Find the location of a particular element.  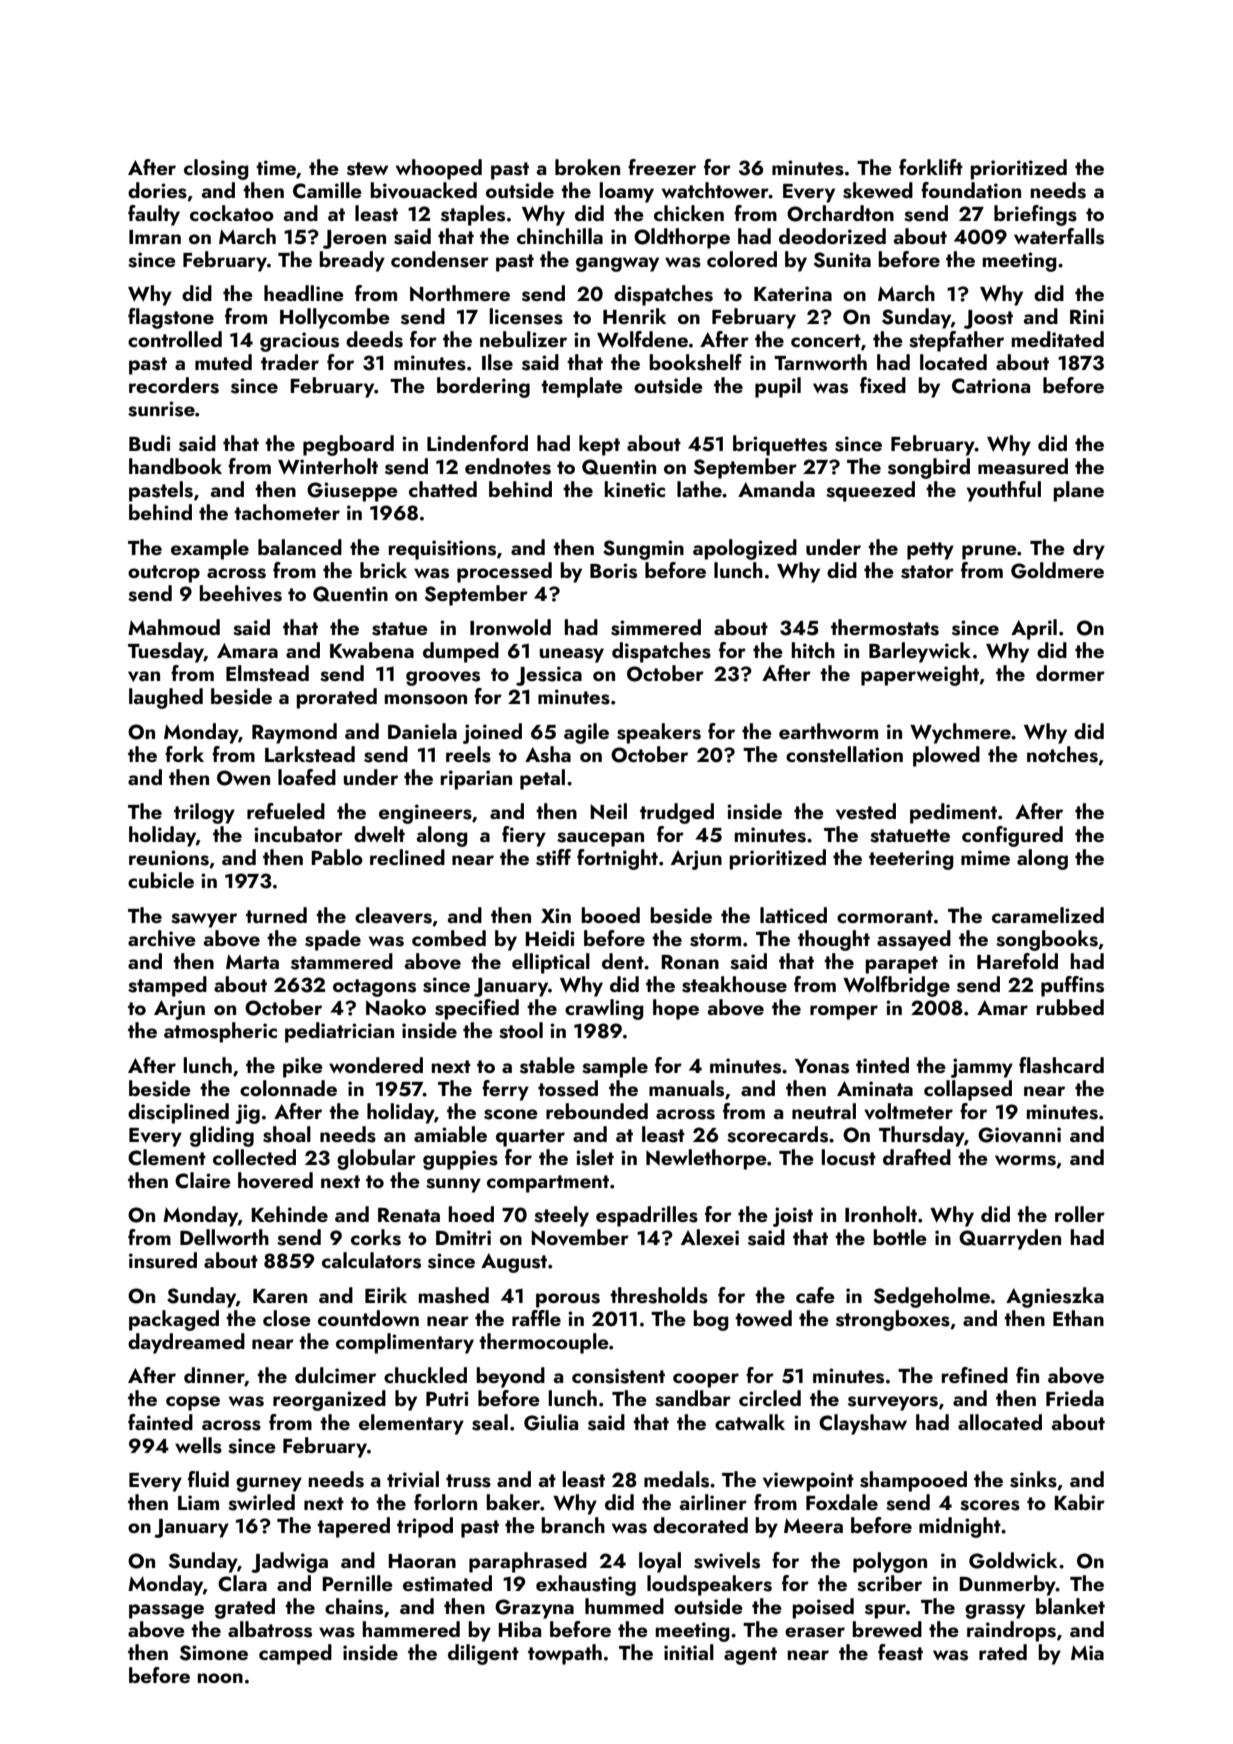

freezer is located at coordinates (662, 167).
